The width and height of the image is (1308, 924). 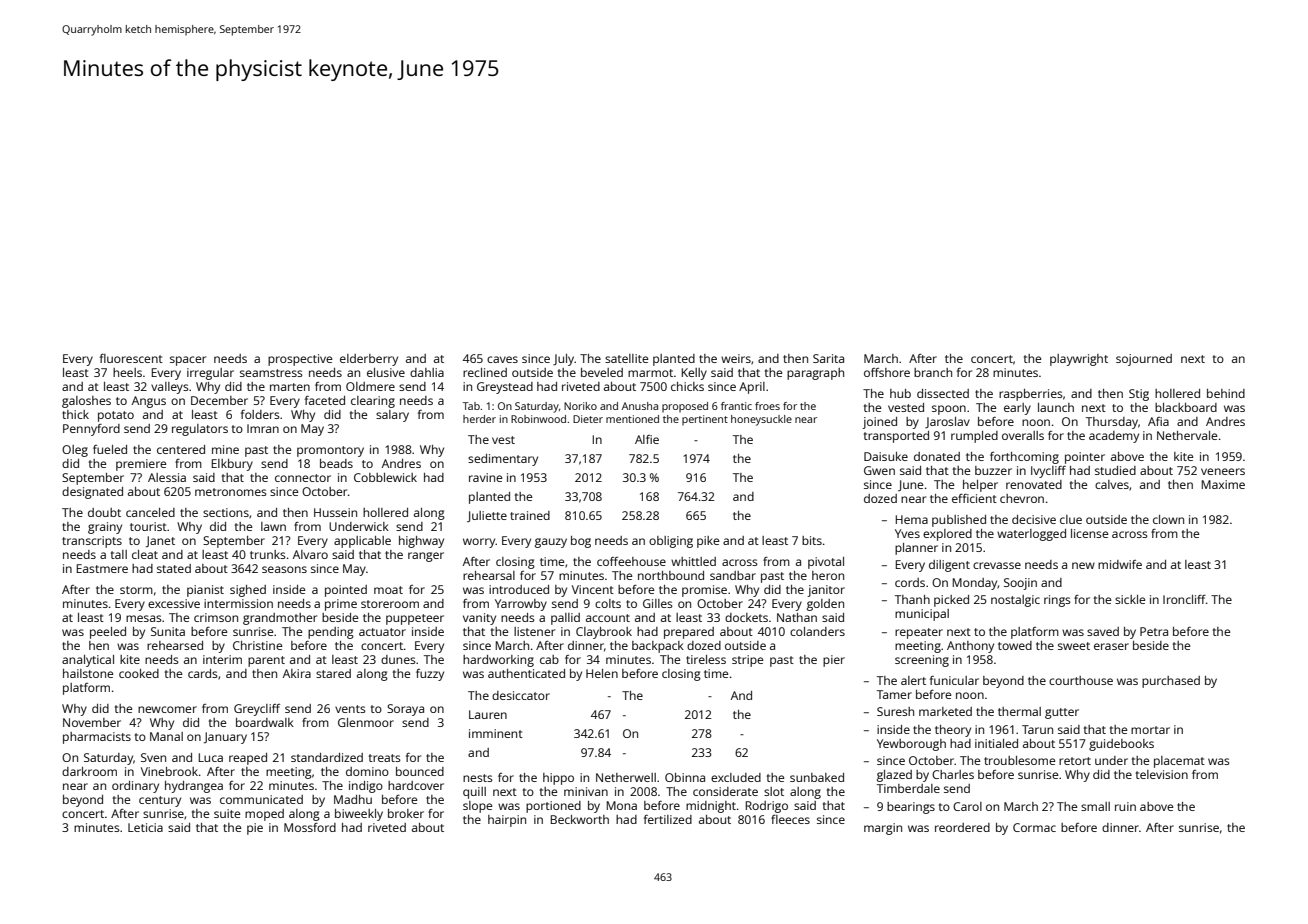 What do you see at coordinates (640, 406) in the image?
I see `Anusha` at bounding box center [640, 406].
